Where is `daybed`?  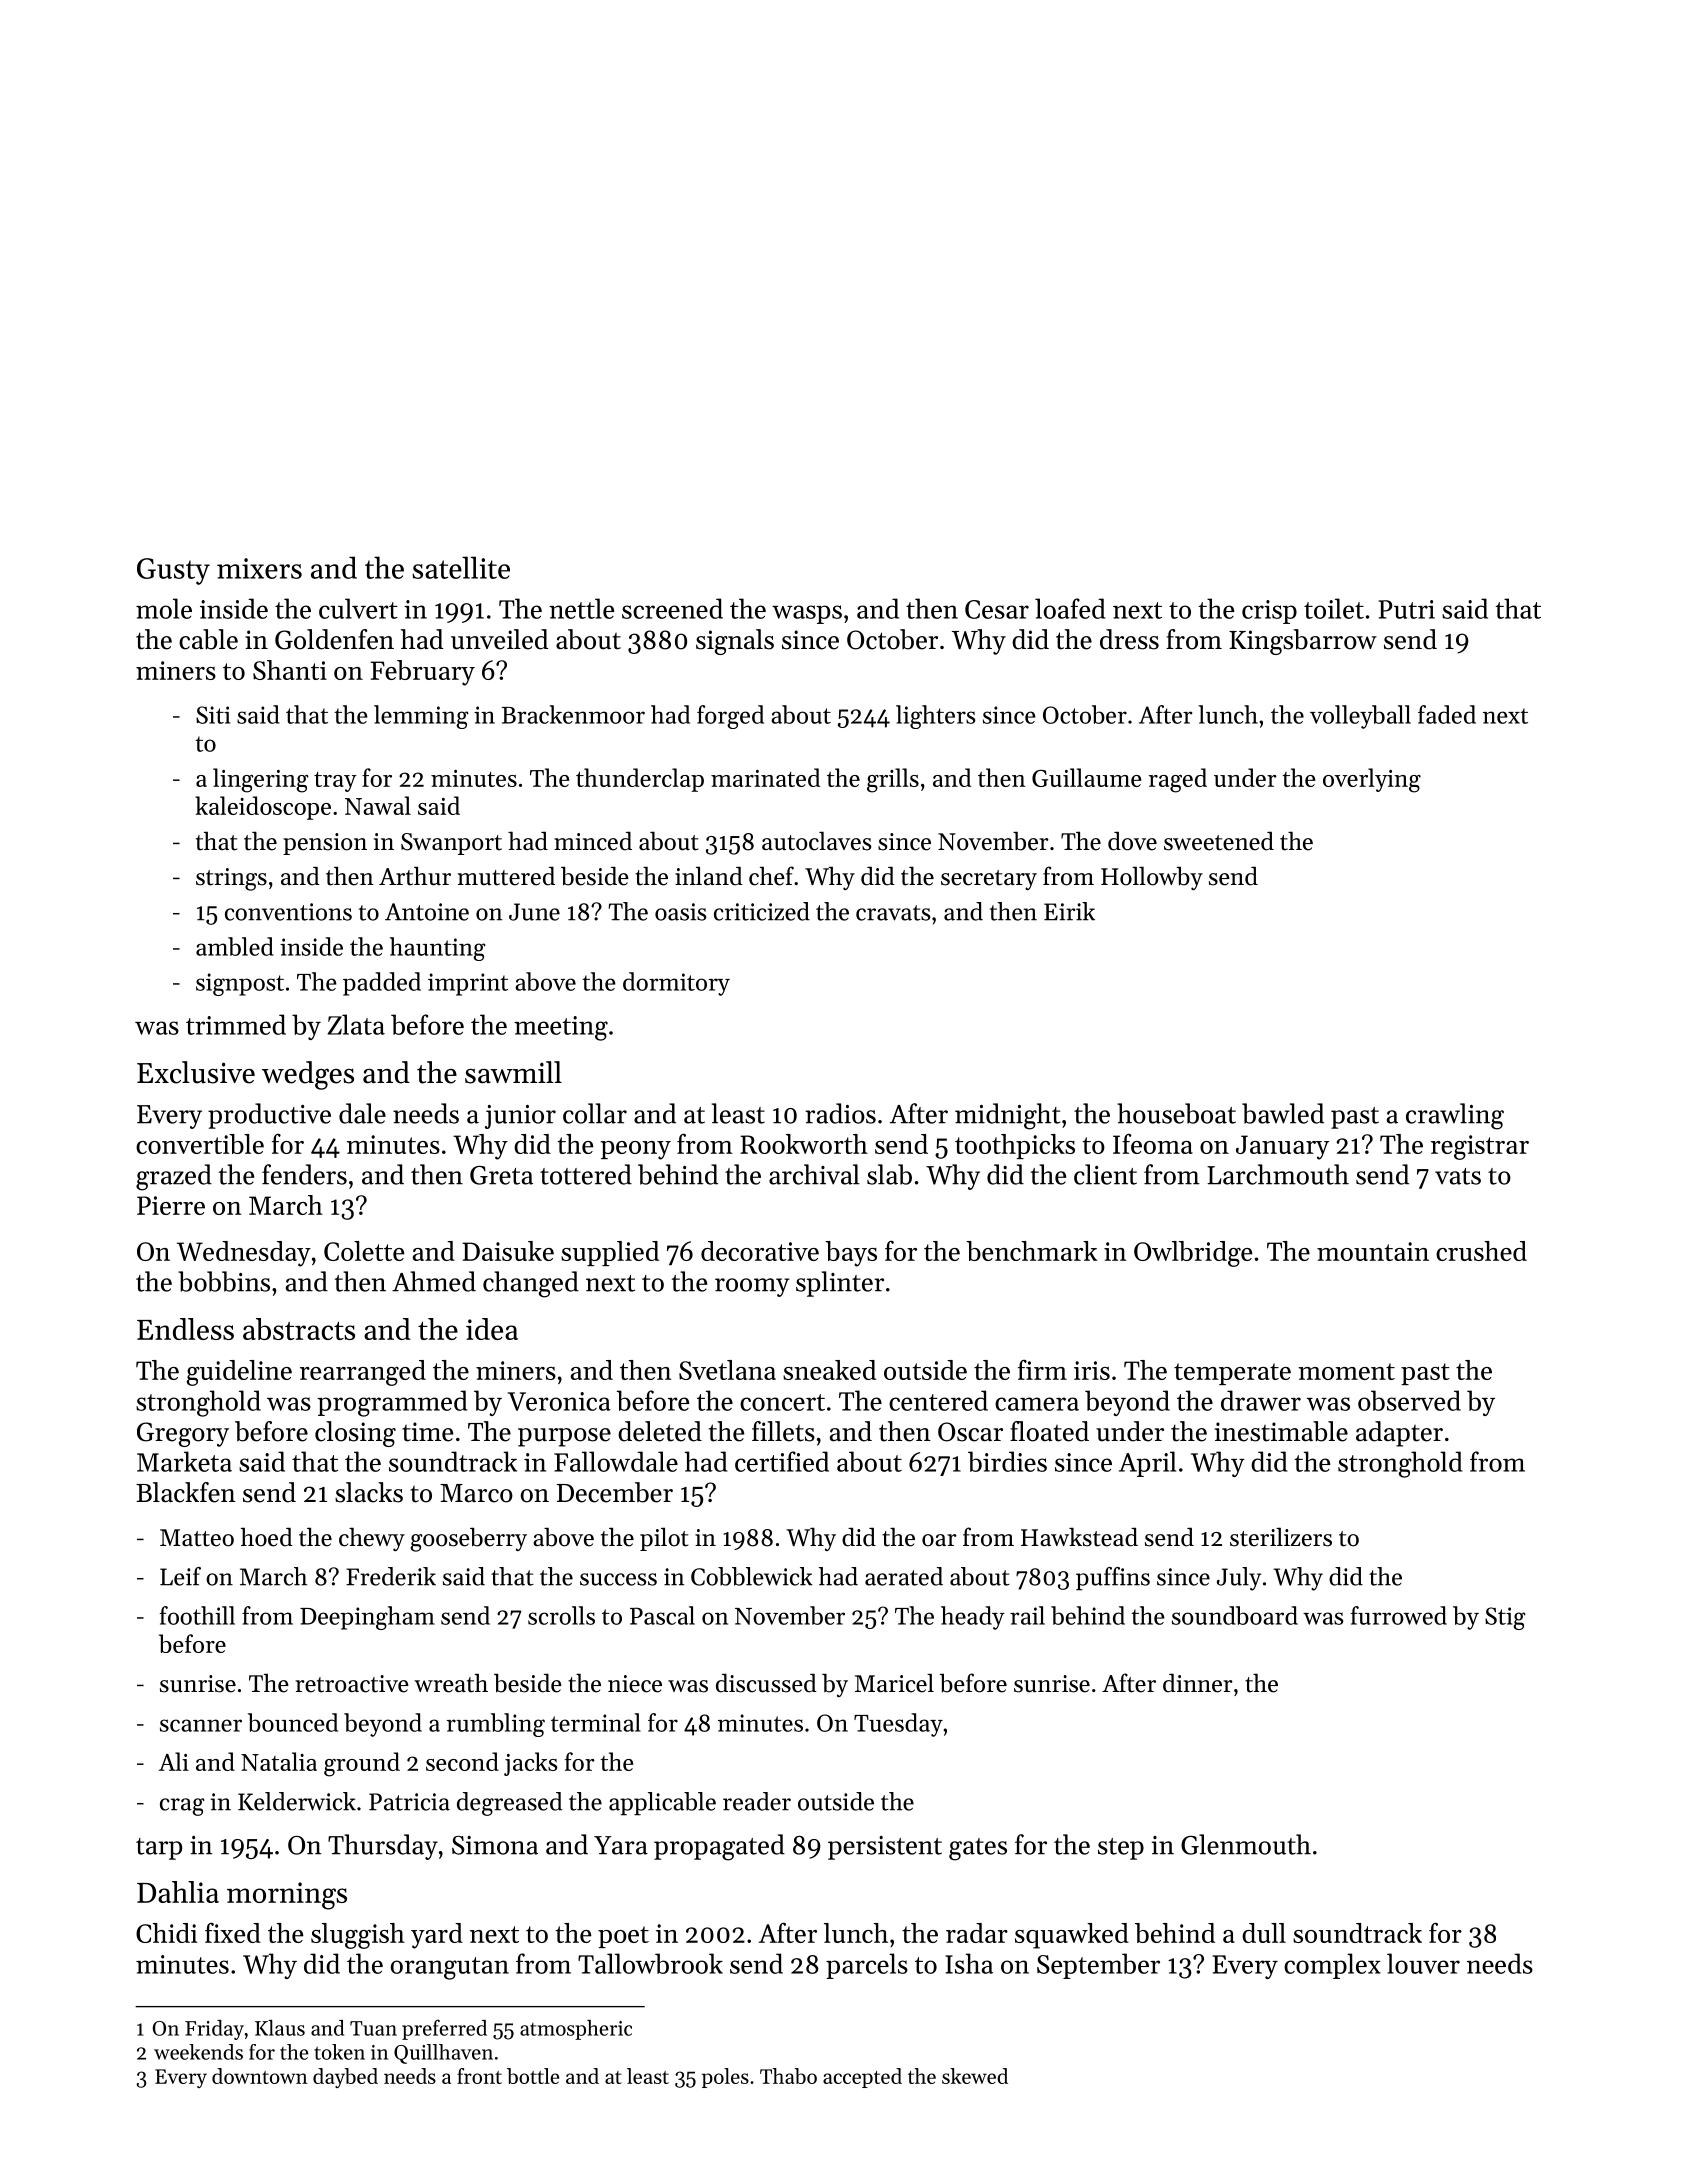
daybed is located at coordinates (345, 2078).
